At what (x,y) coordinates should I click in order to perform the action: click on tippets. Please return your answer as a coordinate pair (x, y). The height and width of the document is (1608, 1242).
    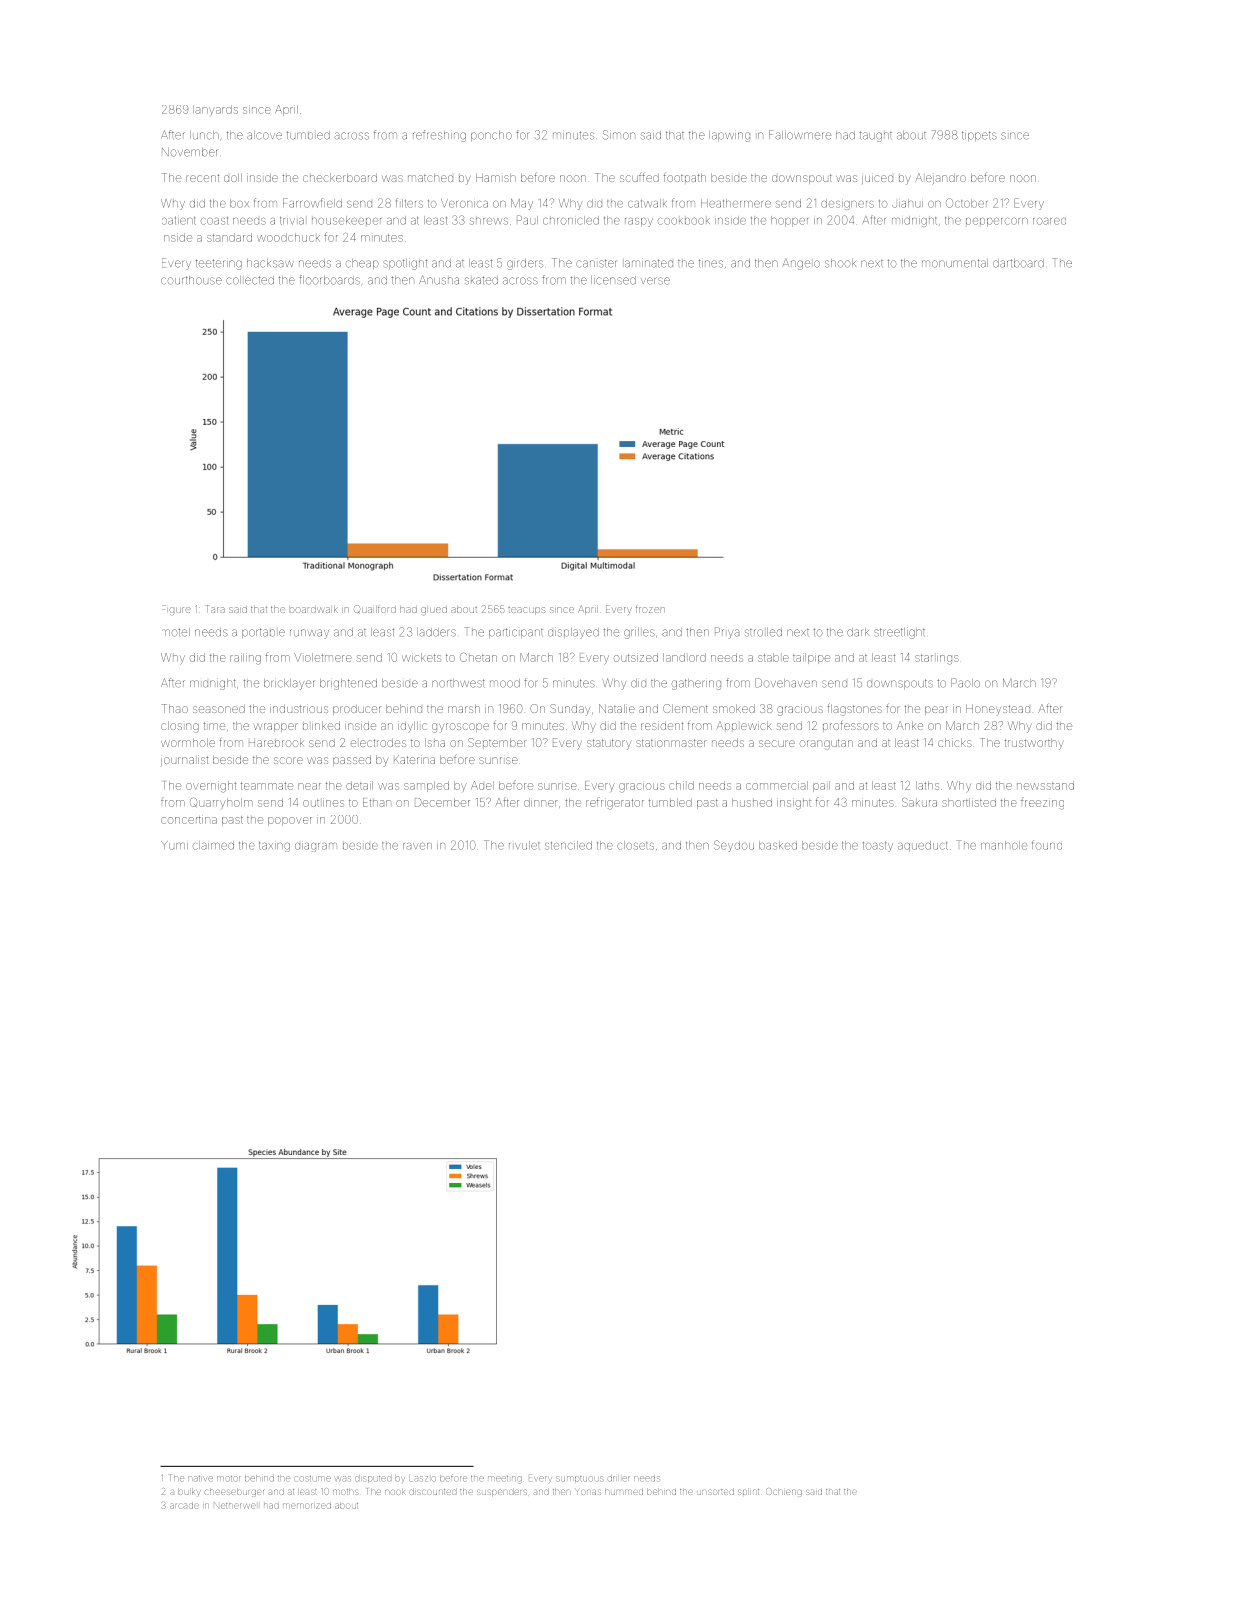
    Looking at the image, I should click on (979, 136).
